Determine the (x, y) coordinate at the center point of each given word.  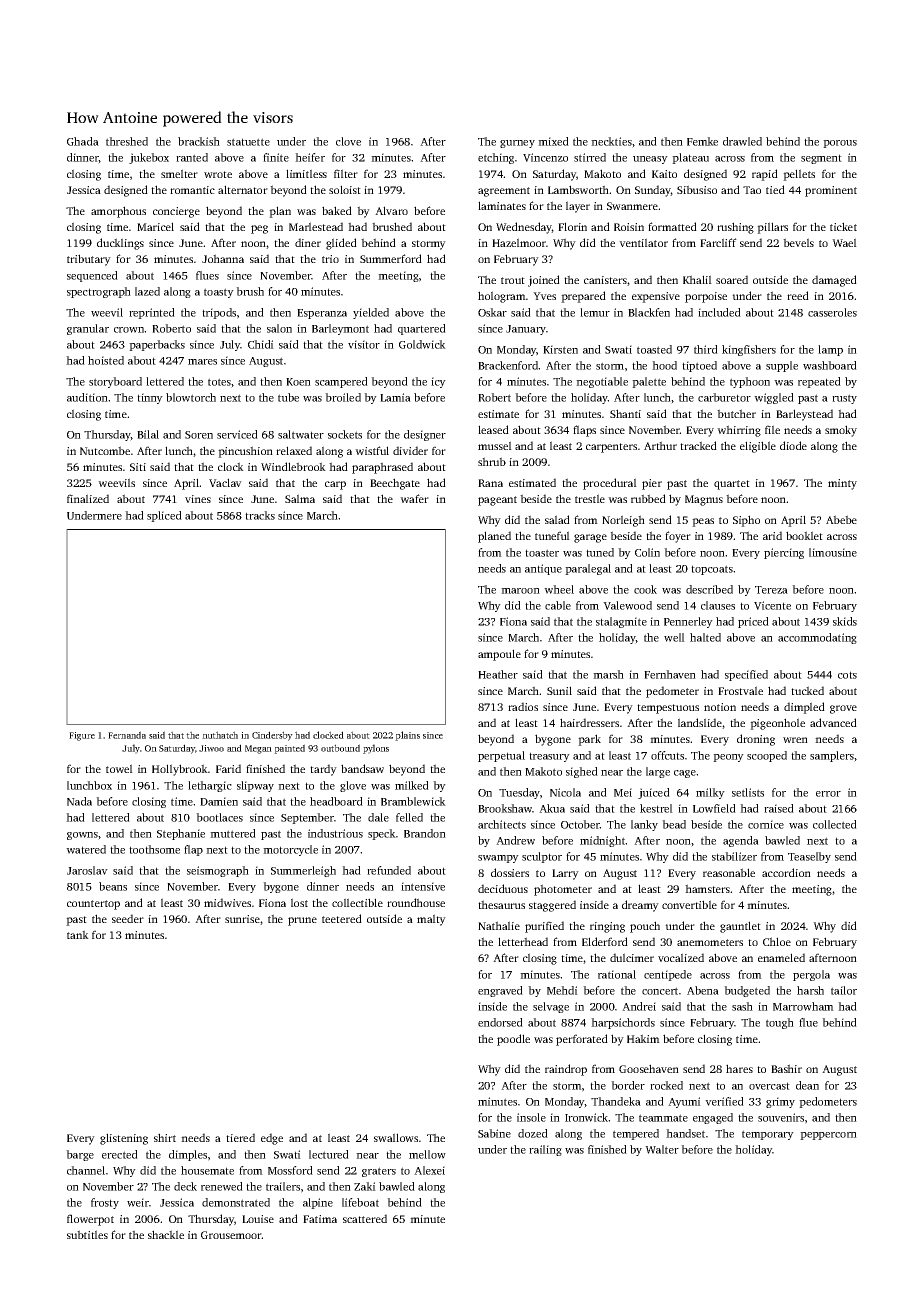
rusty (844, 399)
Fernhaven (670, 674)
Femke (702, 141)
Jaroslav (87, 870)
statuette (248, 142)
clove (348, 141)
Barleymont (340, 329)
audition (87, 397)
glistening (124, 1139)
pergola (811, 975)
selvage (551, 1007)
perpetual (501, 756)
